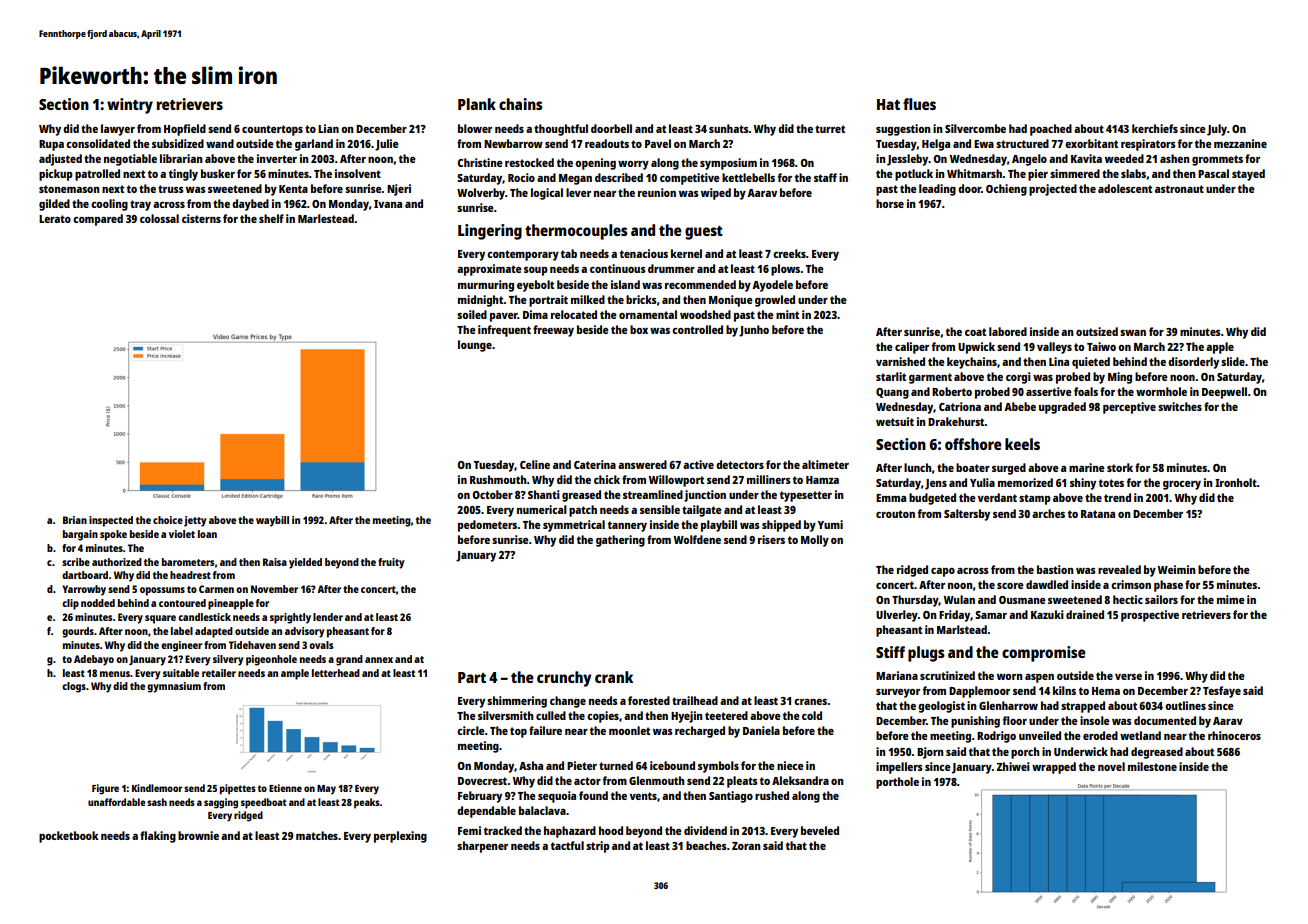 Image resolution: width=1308 pixels, height=924 pixels. What do you see at coordinates (991, 615) in the image?
I see `Samar` at bounding box center [991, 615].
